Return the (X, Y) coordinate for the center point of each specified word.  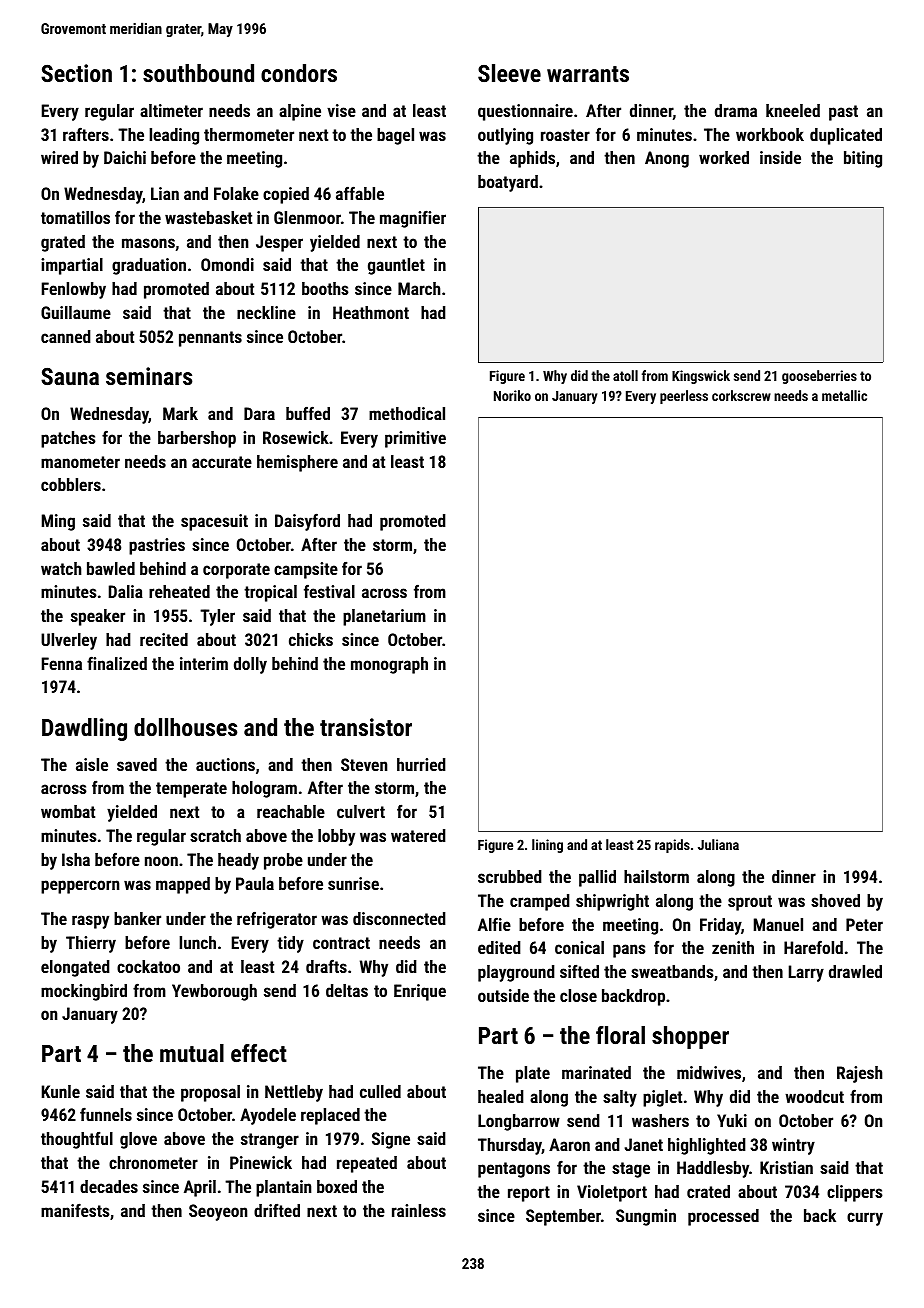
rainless (419, 1210)
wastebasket (208, 217)
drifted (277, 1210)
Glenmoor (307, 217)
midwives (709, 1072)
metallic (844, 395)
